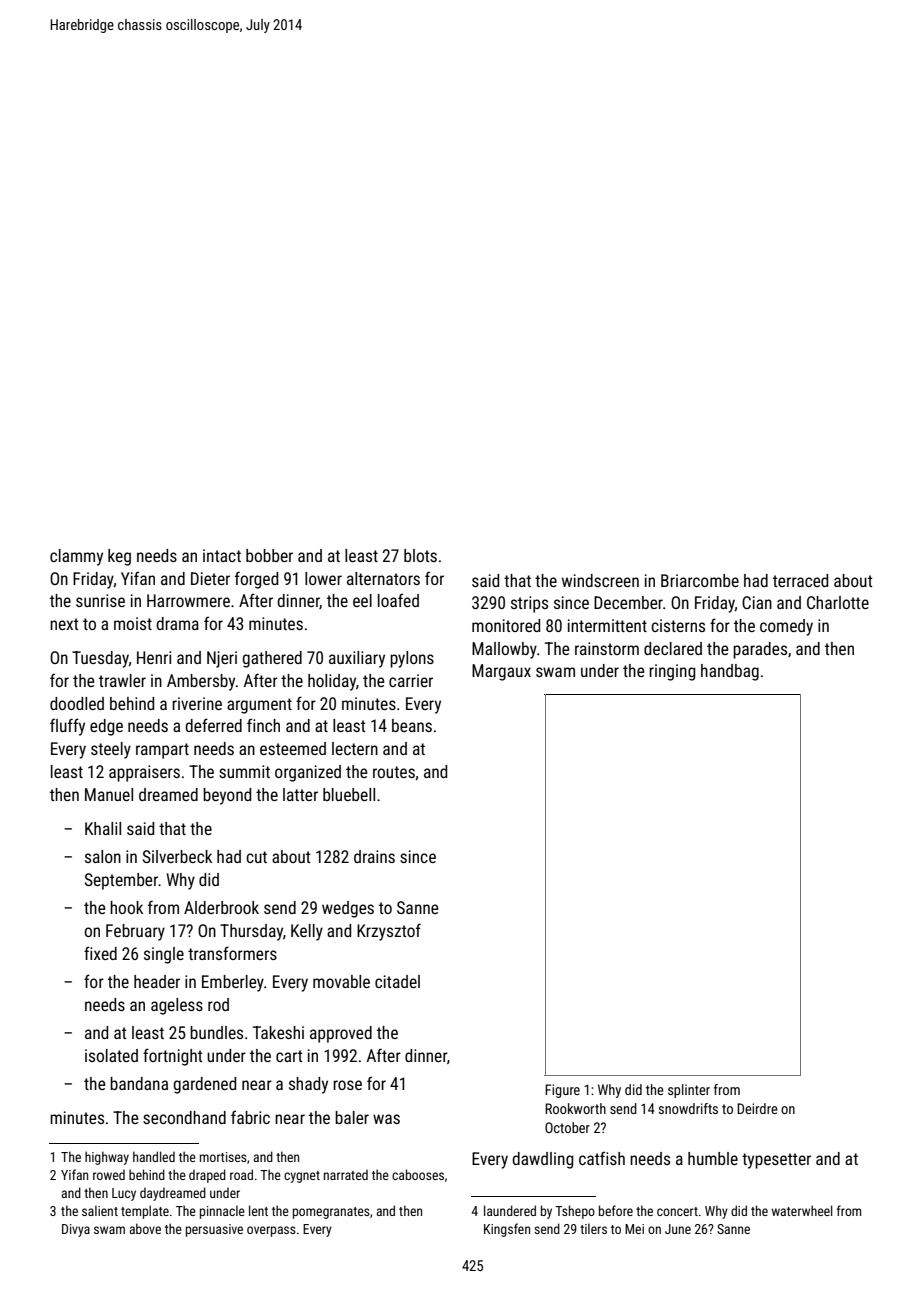 Image resolution: width=924 pixels, height=1308 pixels. Describe the element at coordinates (689, 1091) in the image. I see `splinter` at that location.
